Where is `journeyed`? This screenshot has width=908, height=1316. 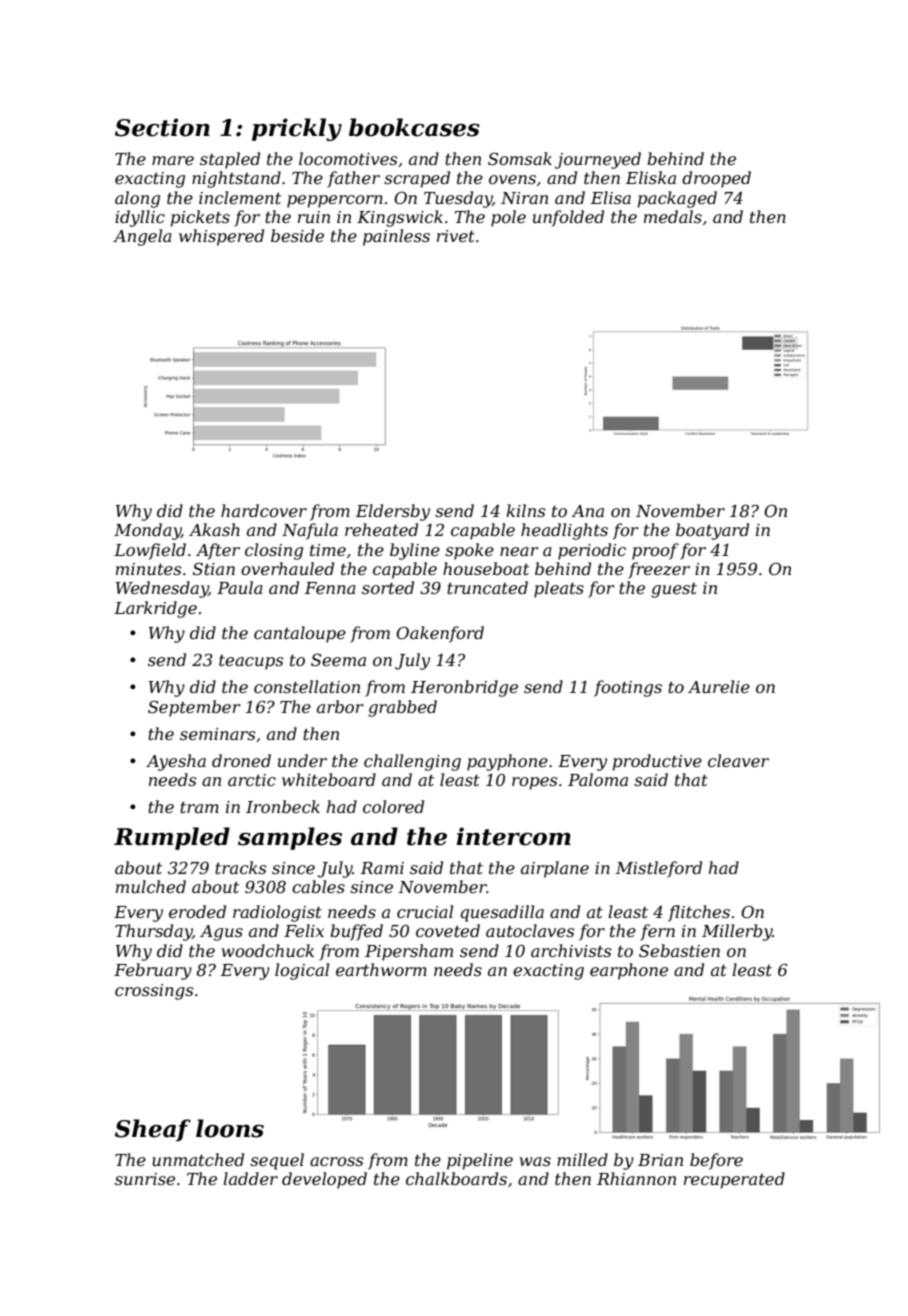
journeyed is located at coordinates (598, 160).
